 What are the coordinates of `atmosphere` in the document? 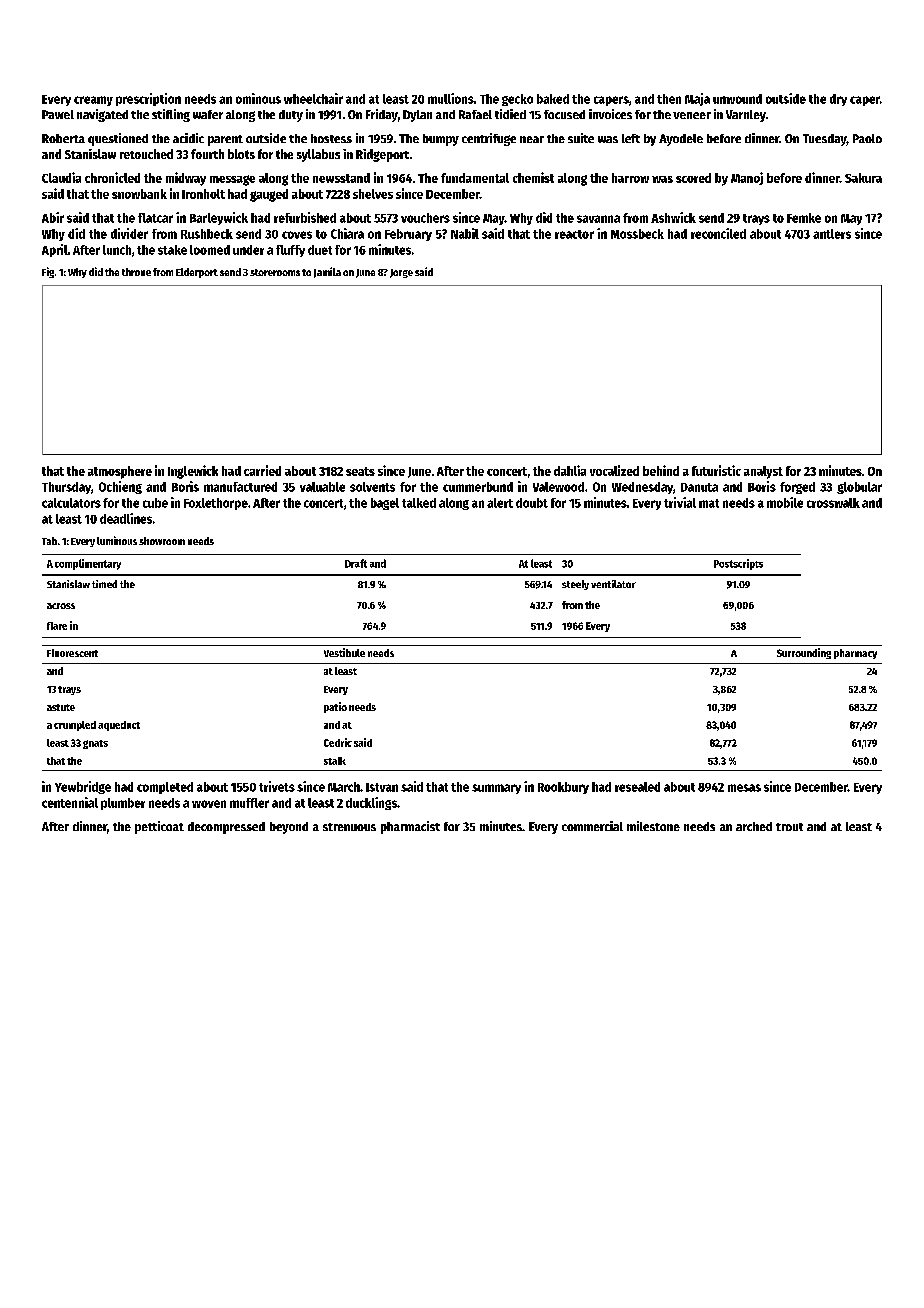 It's located at (120, 472).
